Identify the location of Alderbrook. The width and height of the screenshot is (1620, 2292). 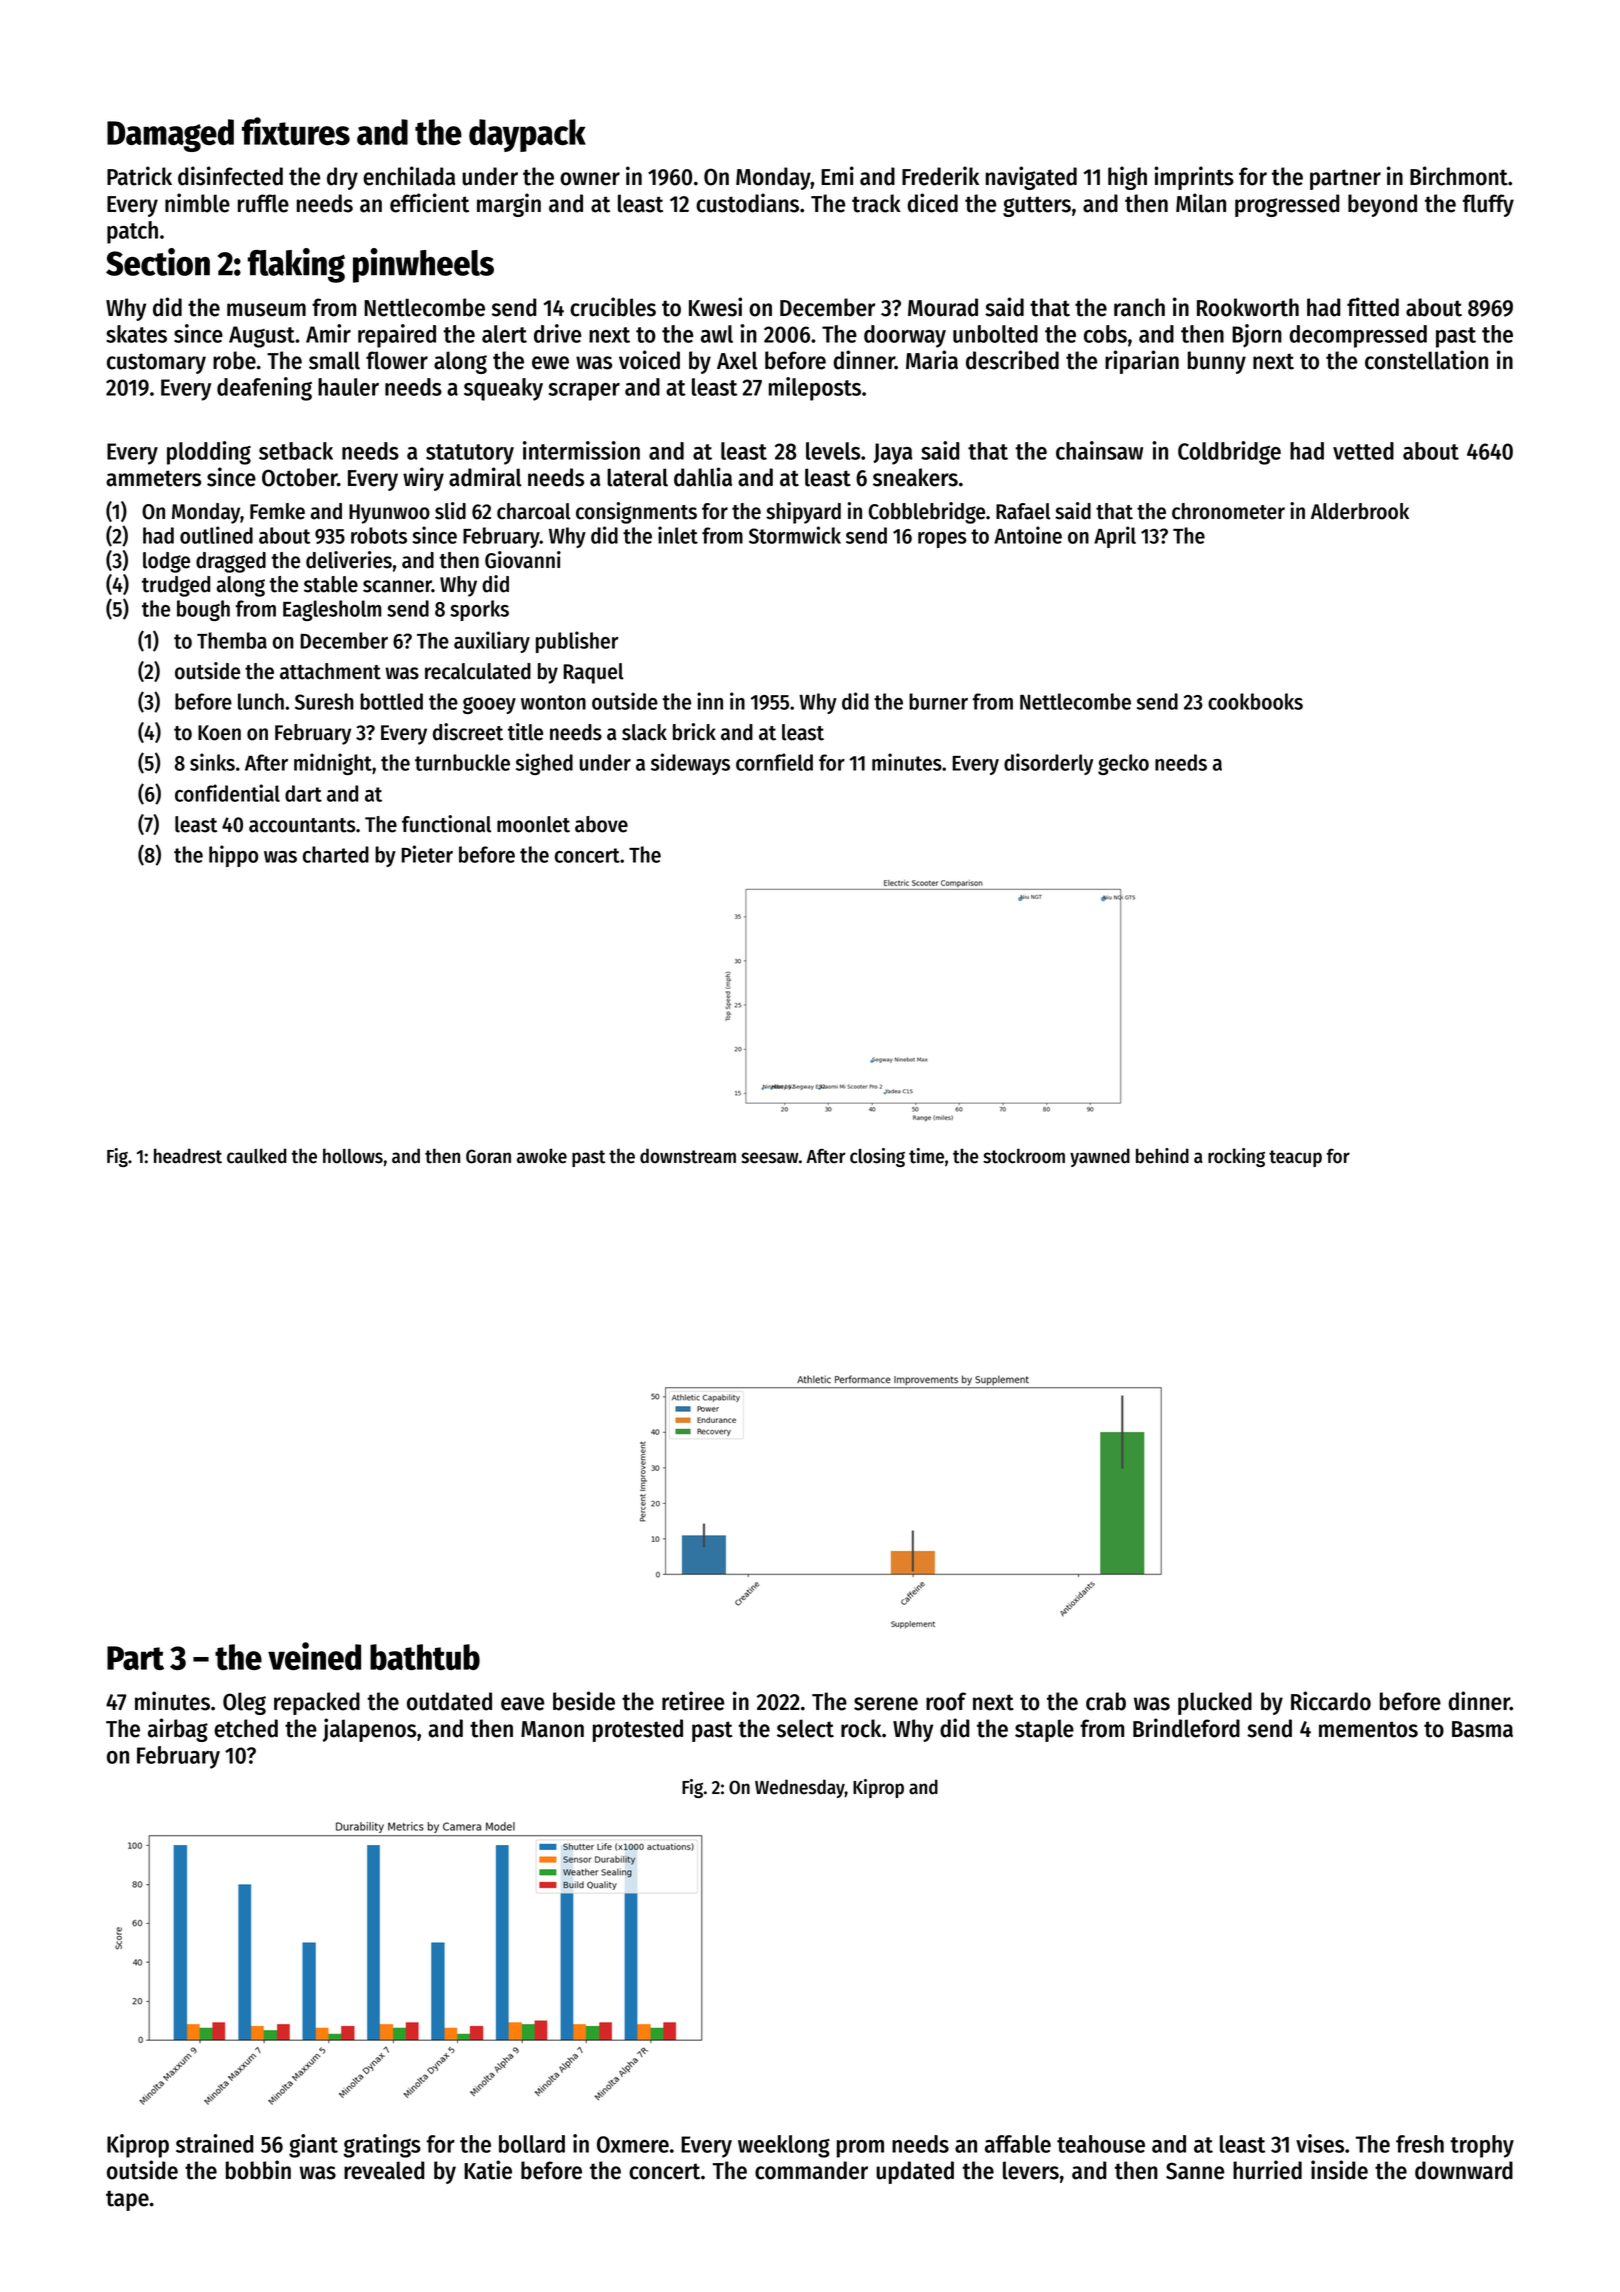
(1360, 511).
